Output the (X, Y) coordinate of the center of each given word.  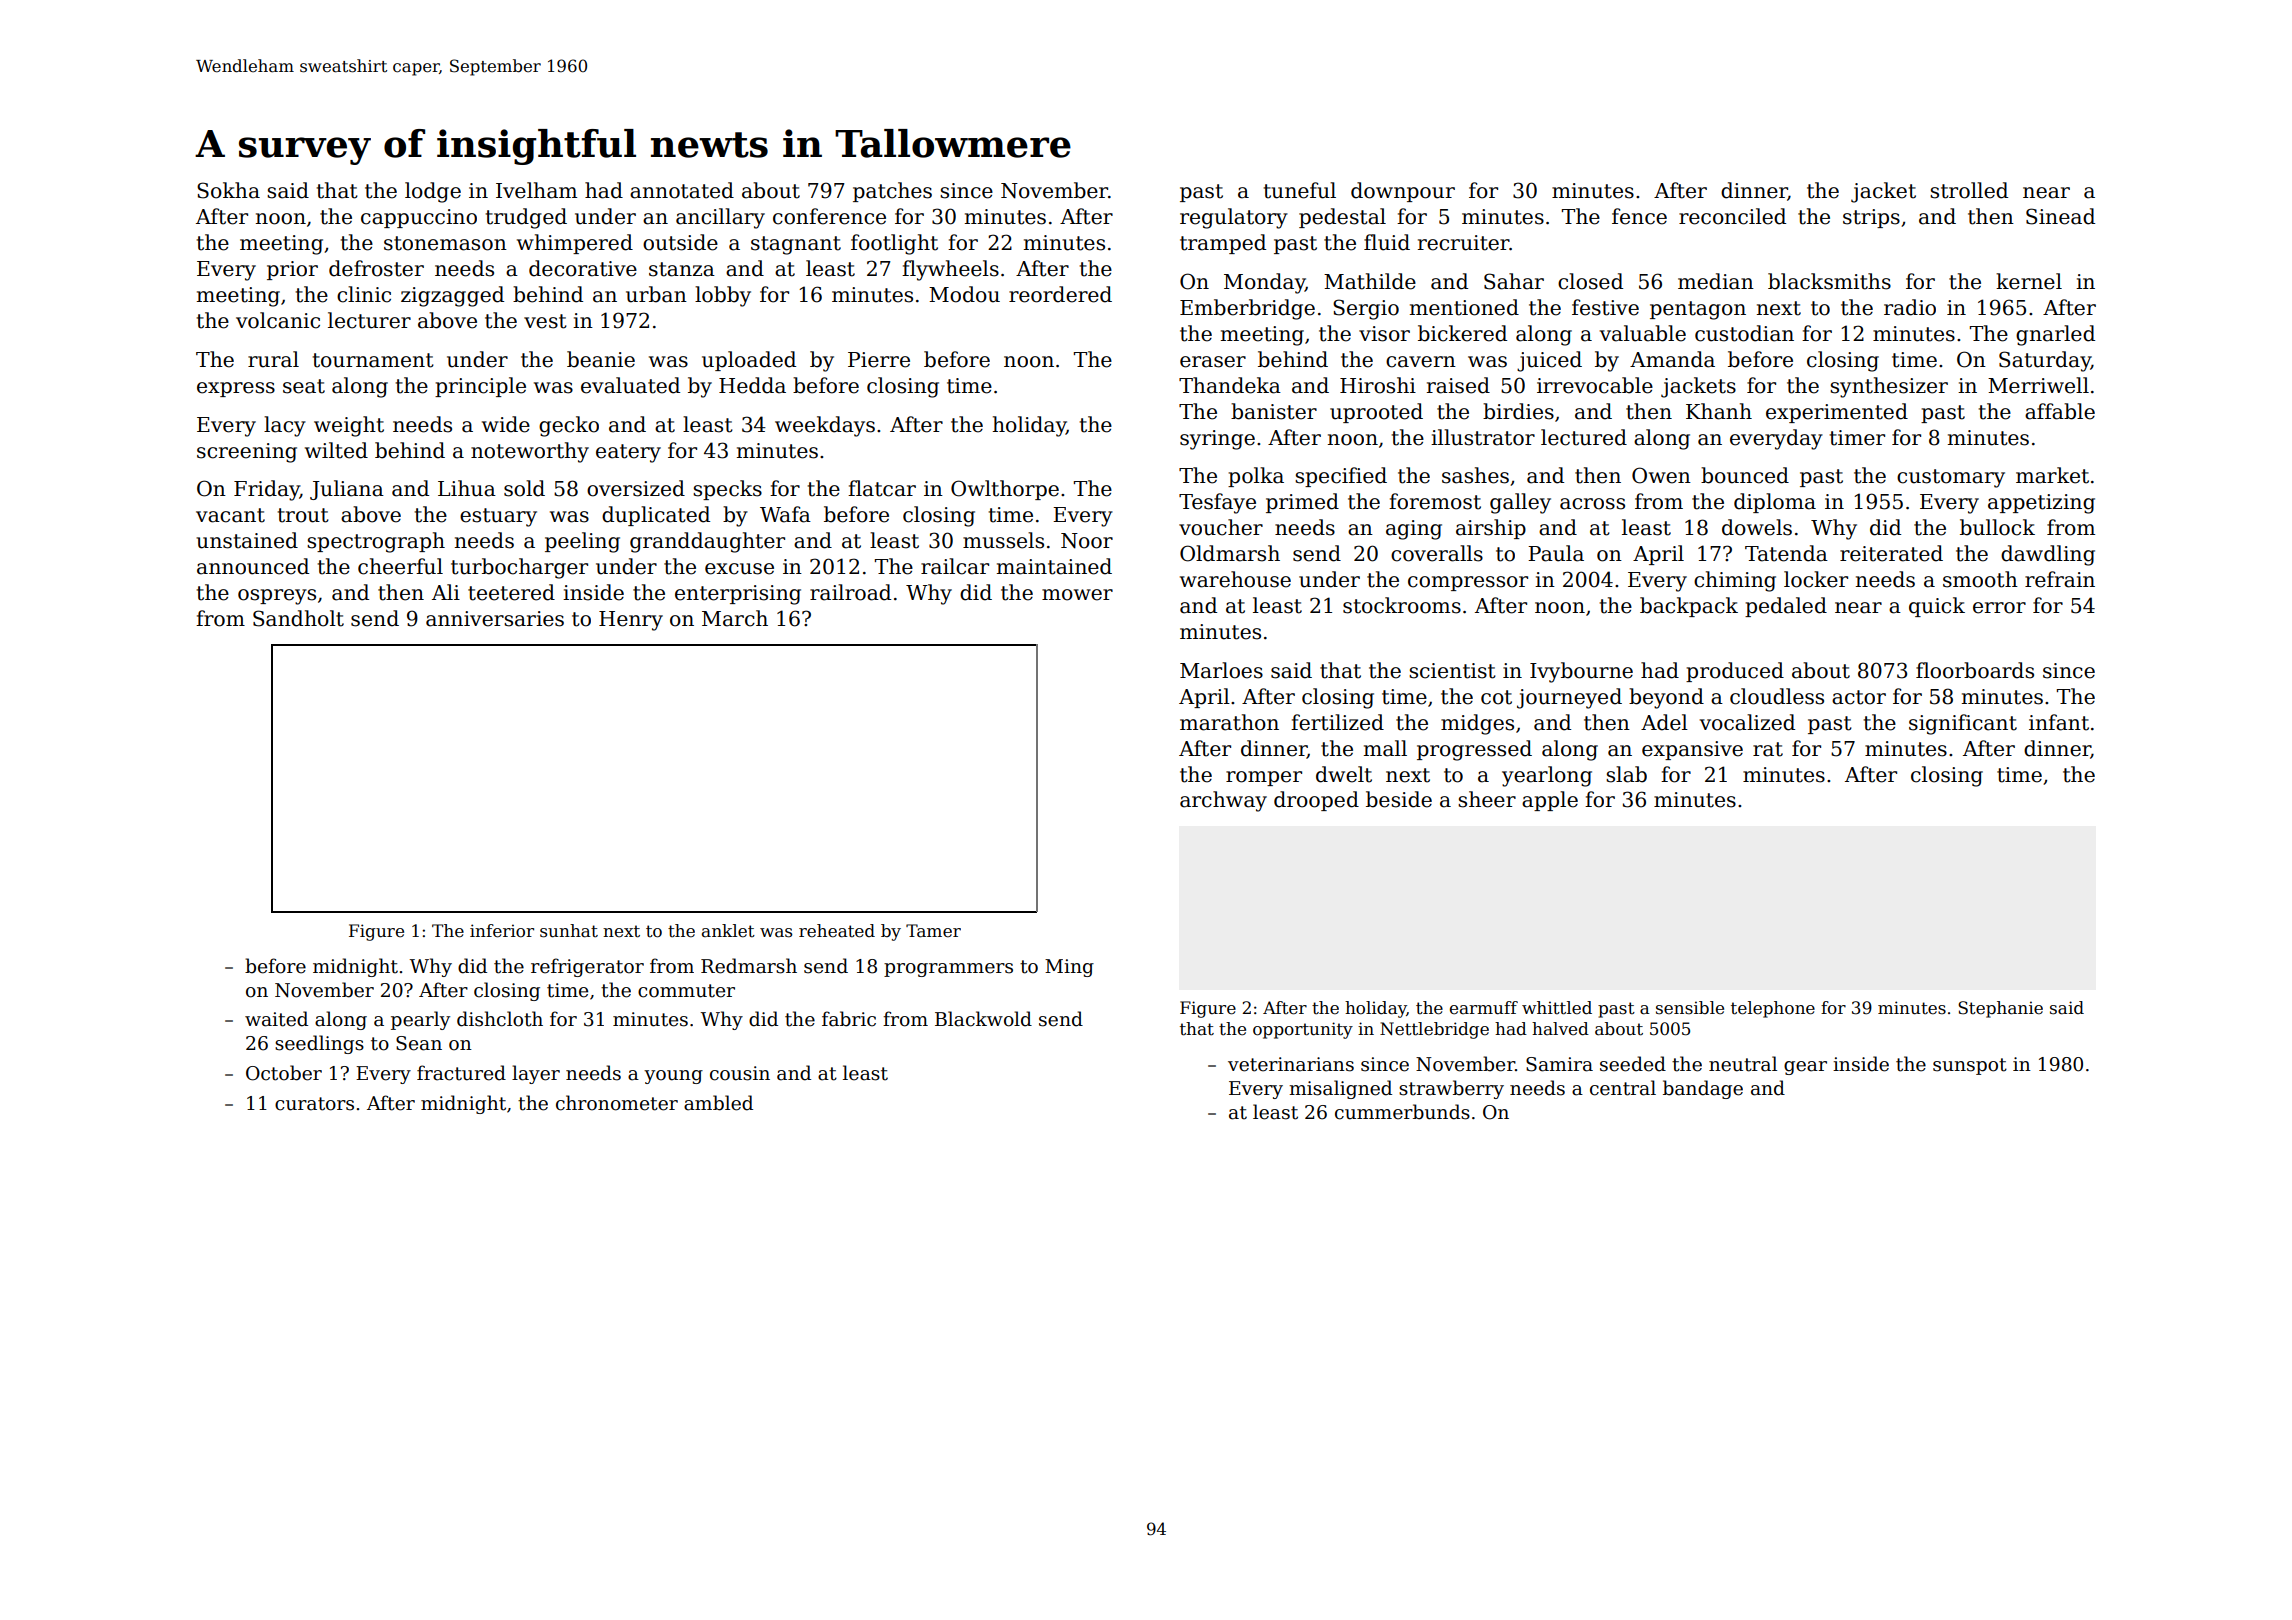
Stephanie (2000, 1009)
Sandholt (298, 618)
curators (314, 1104)
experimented (1837, 413)
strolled (1969, 190)
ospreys (277, 597)
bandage (1703, 1089)
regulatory (1234, 218)
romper (1264, 778)
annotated (682, 190)
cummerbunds (1402, 1112)
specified (1341, 477)
